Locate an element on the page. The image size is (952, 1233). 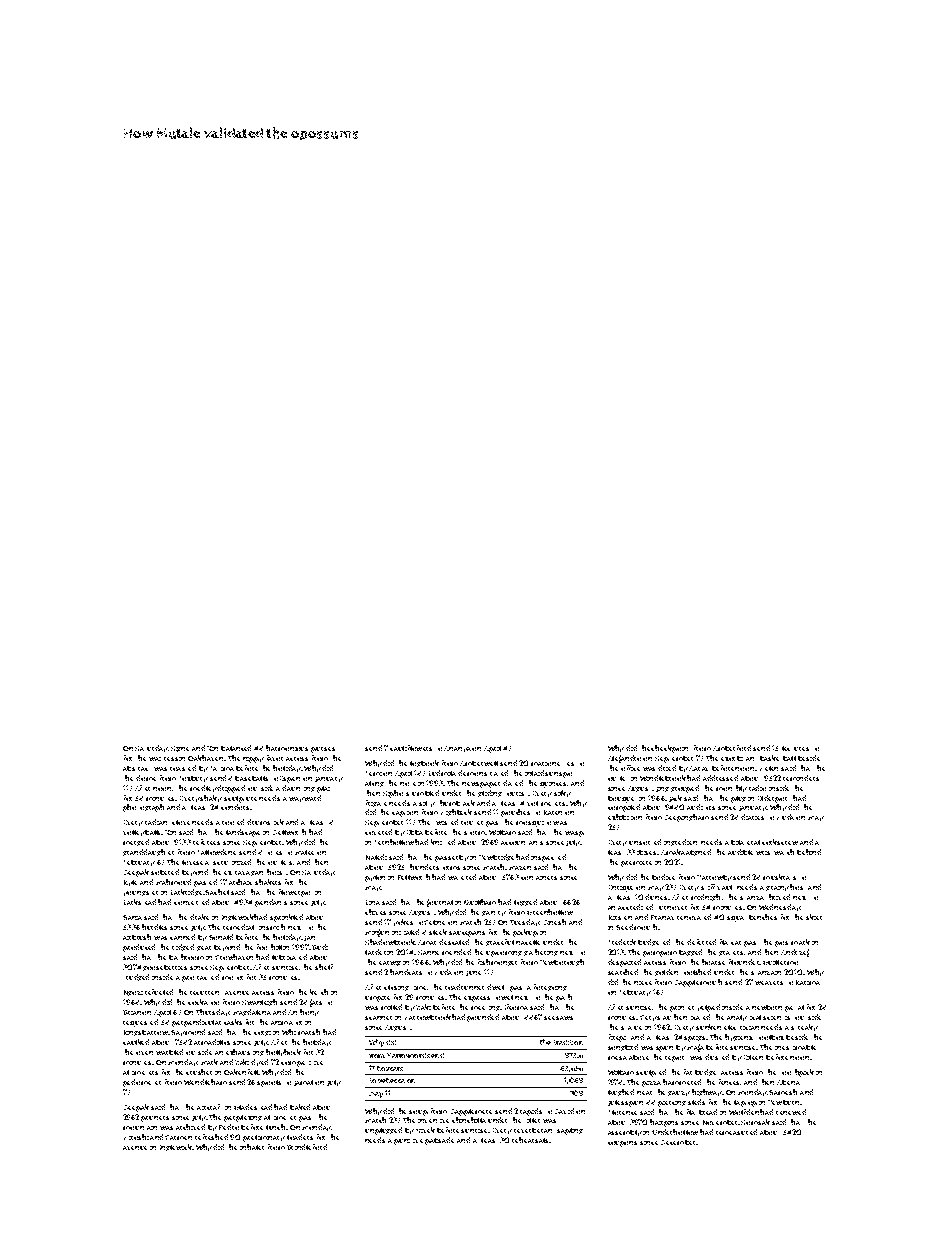
Foxbury is located at coordinates (194, 779).
